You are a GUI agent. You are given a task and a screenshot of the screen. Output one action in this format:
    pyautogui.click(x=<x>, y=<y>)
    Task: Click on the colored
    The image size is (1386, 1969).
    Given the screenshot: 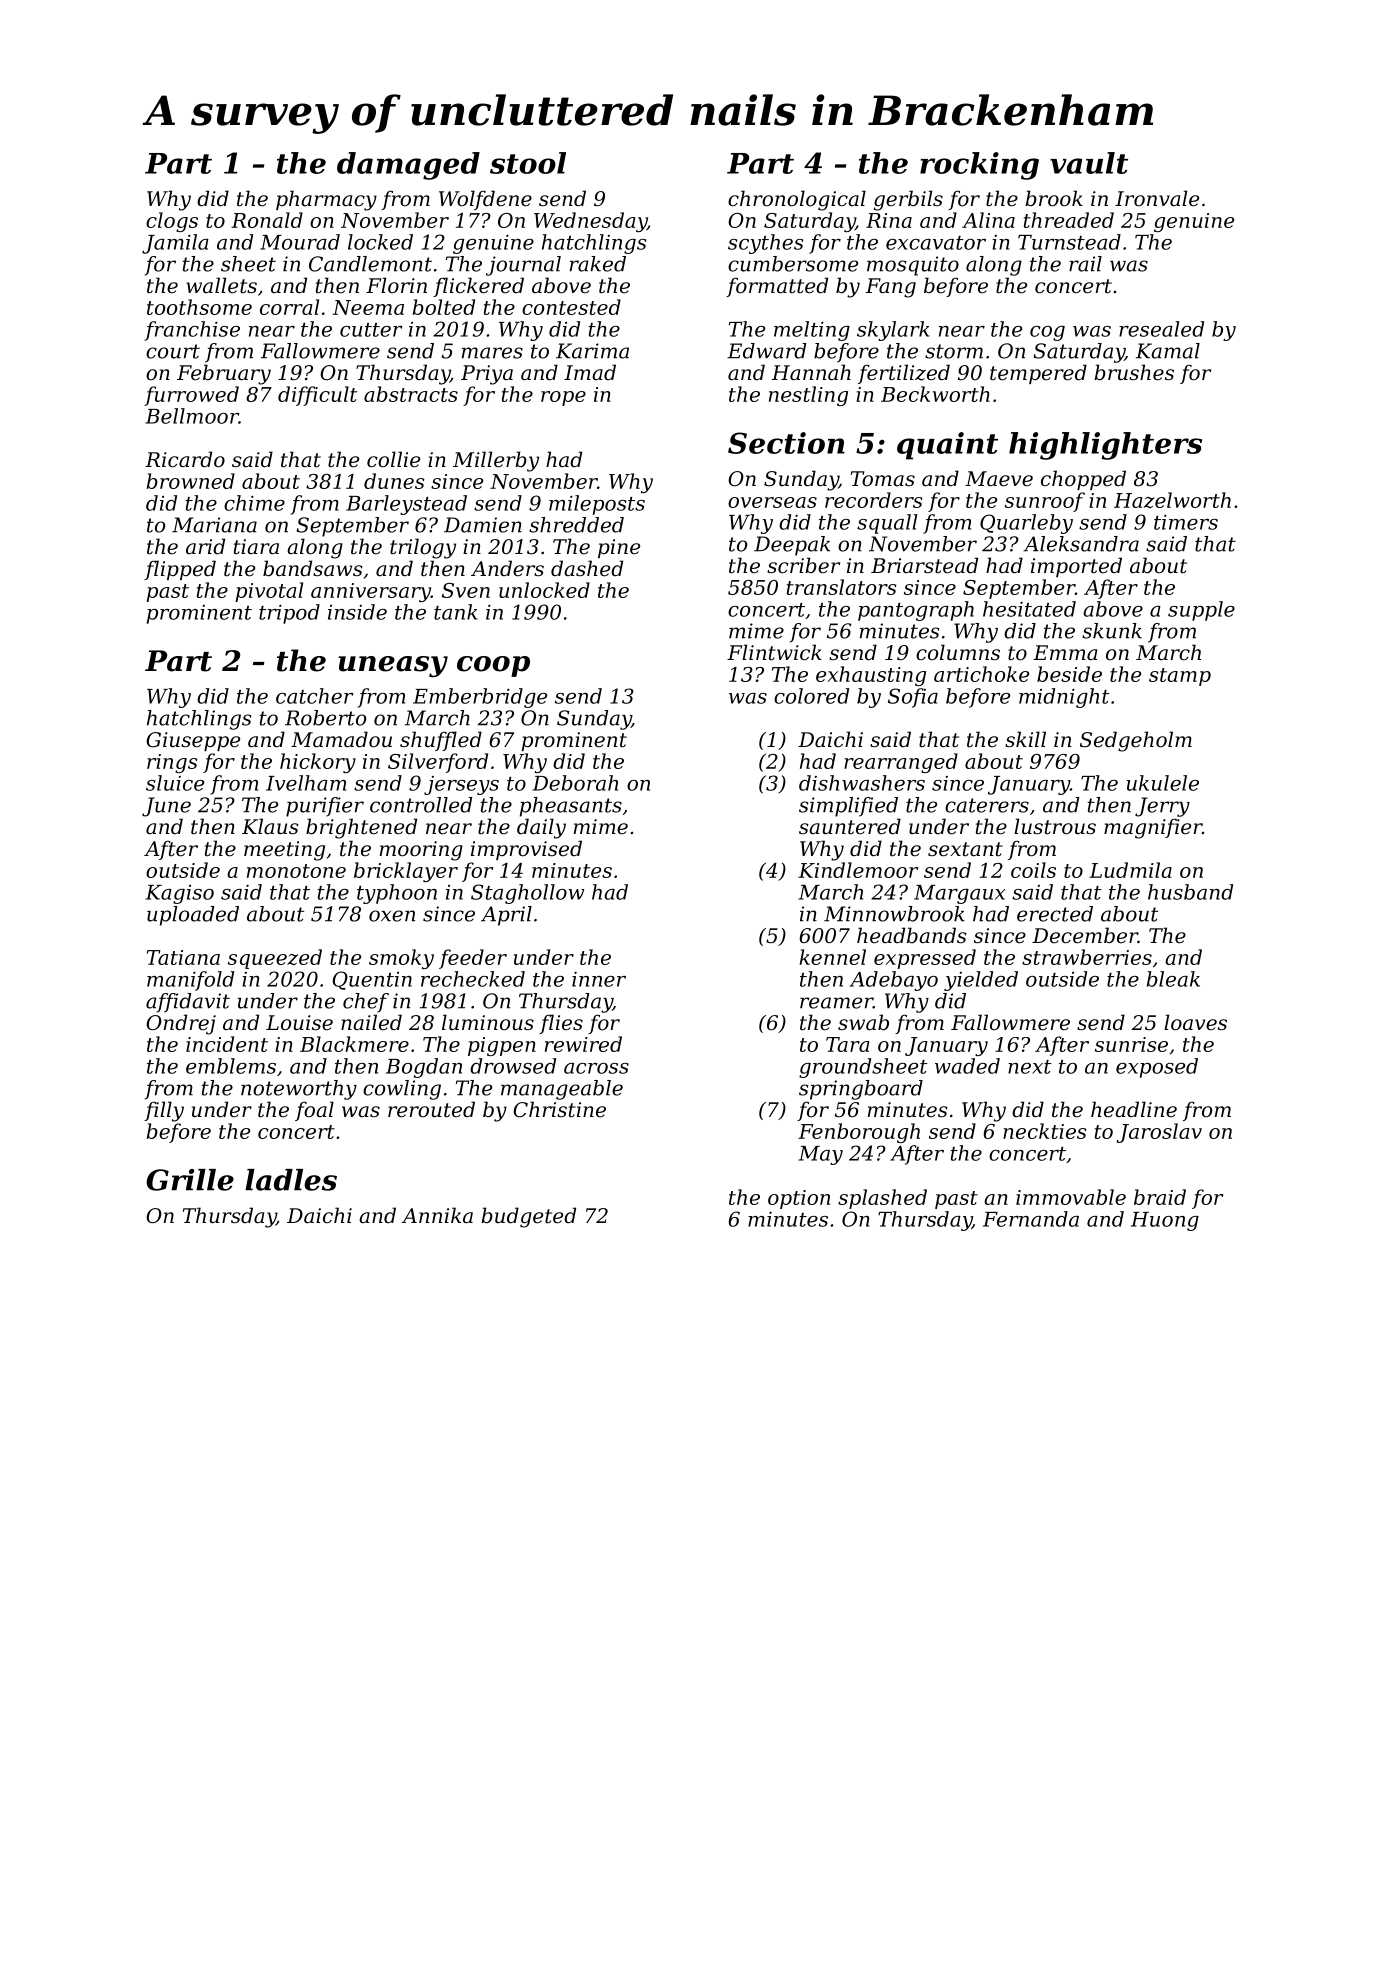 What is the action you would take?
    pyautogui.click(x=811, y=696)
